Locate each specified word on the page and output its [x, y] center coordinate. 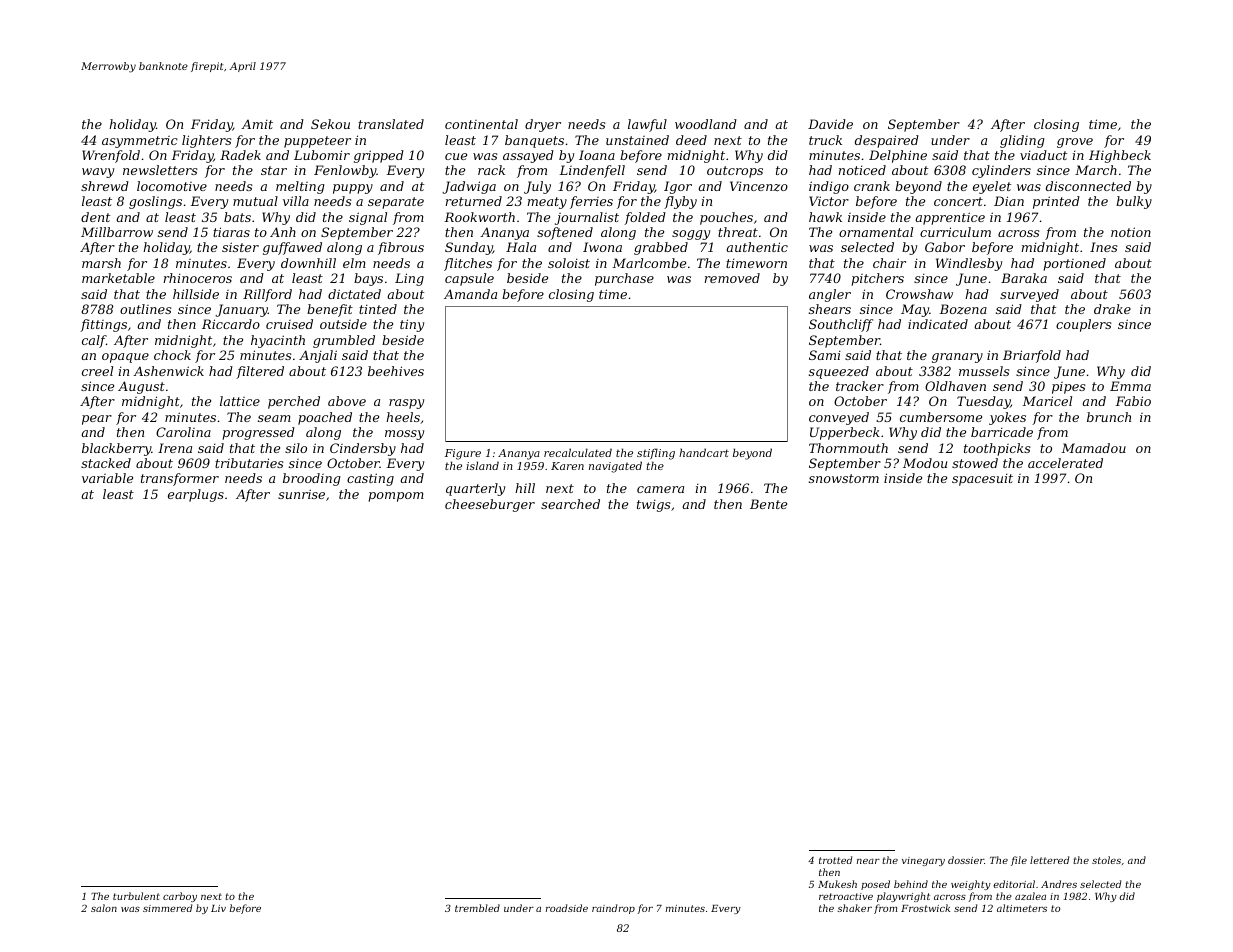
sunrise [301, 494]
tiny [412, 325]
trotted [835, 860]
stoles [1106, 860]
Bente [768, 504]
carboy [180, 897]
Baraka [1024, 278]
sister [240, 247]
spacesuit [982, 480]
